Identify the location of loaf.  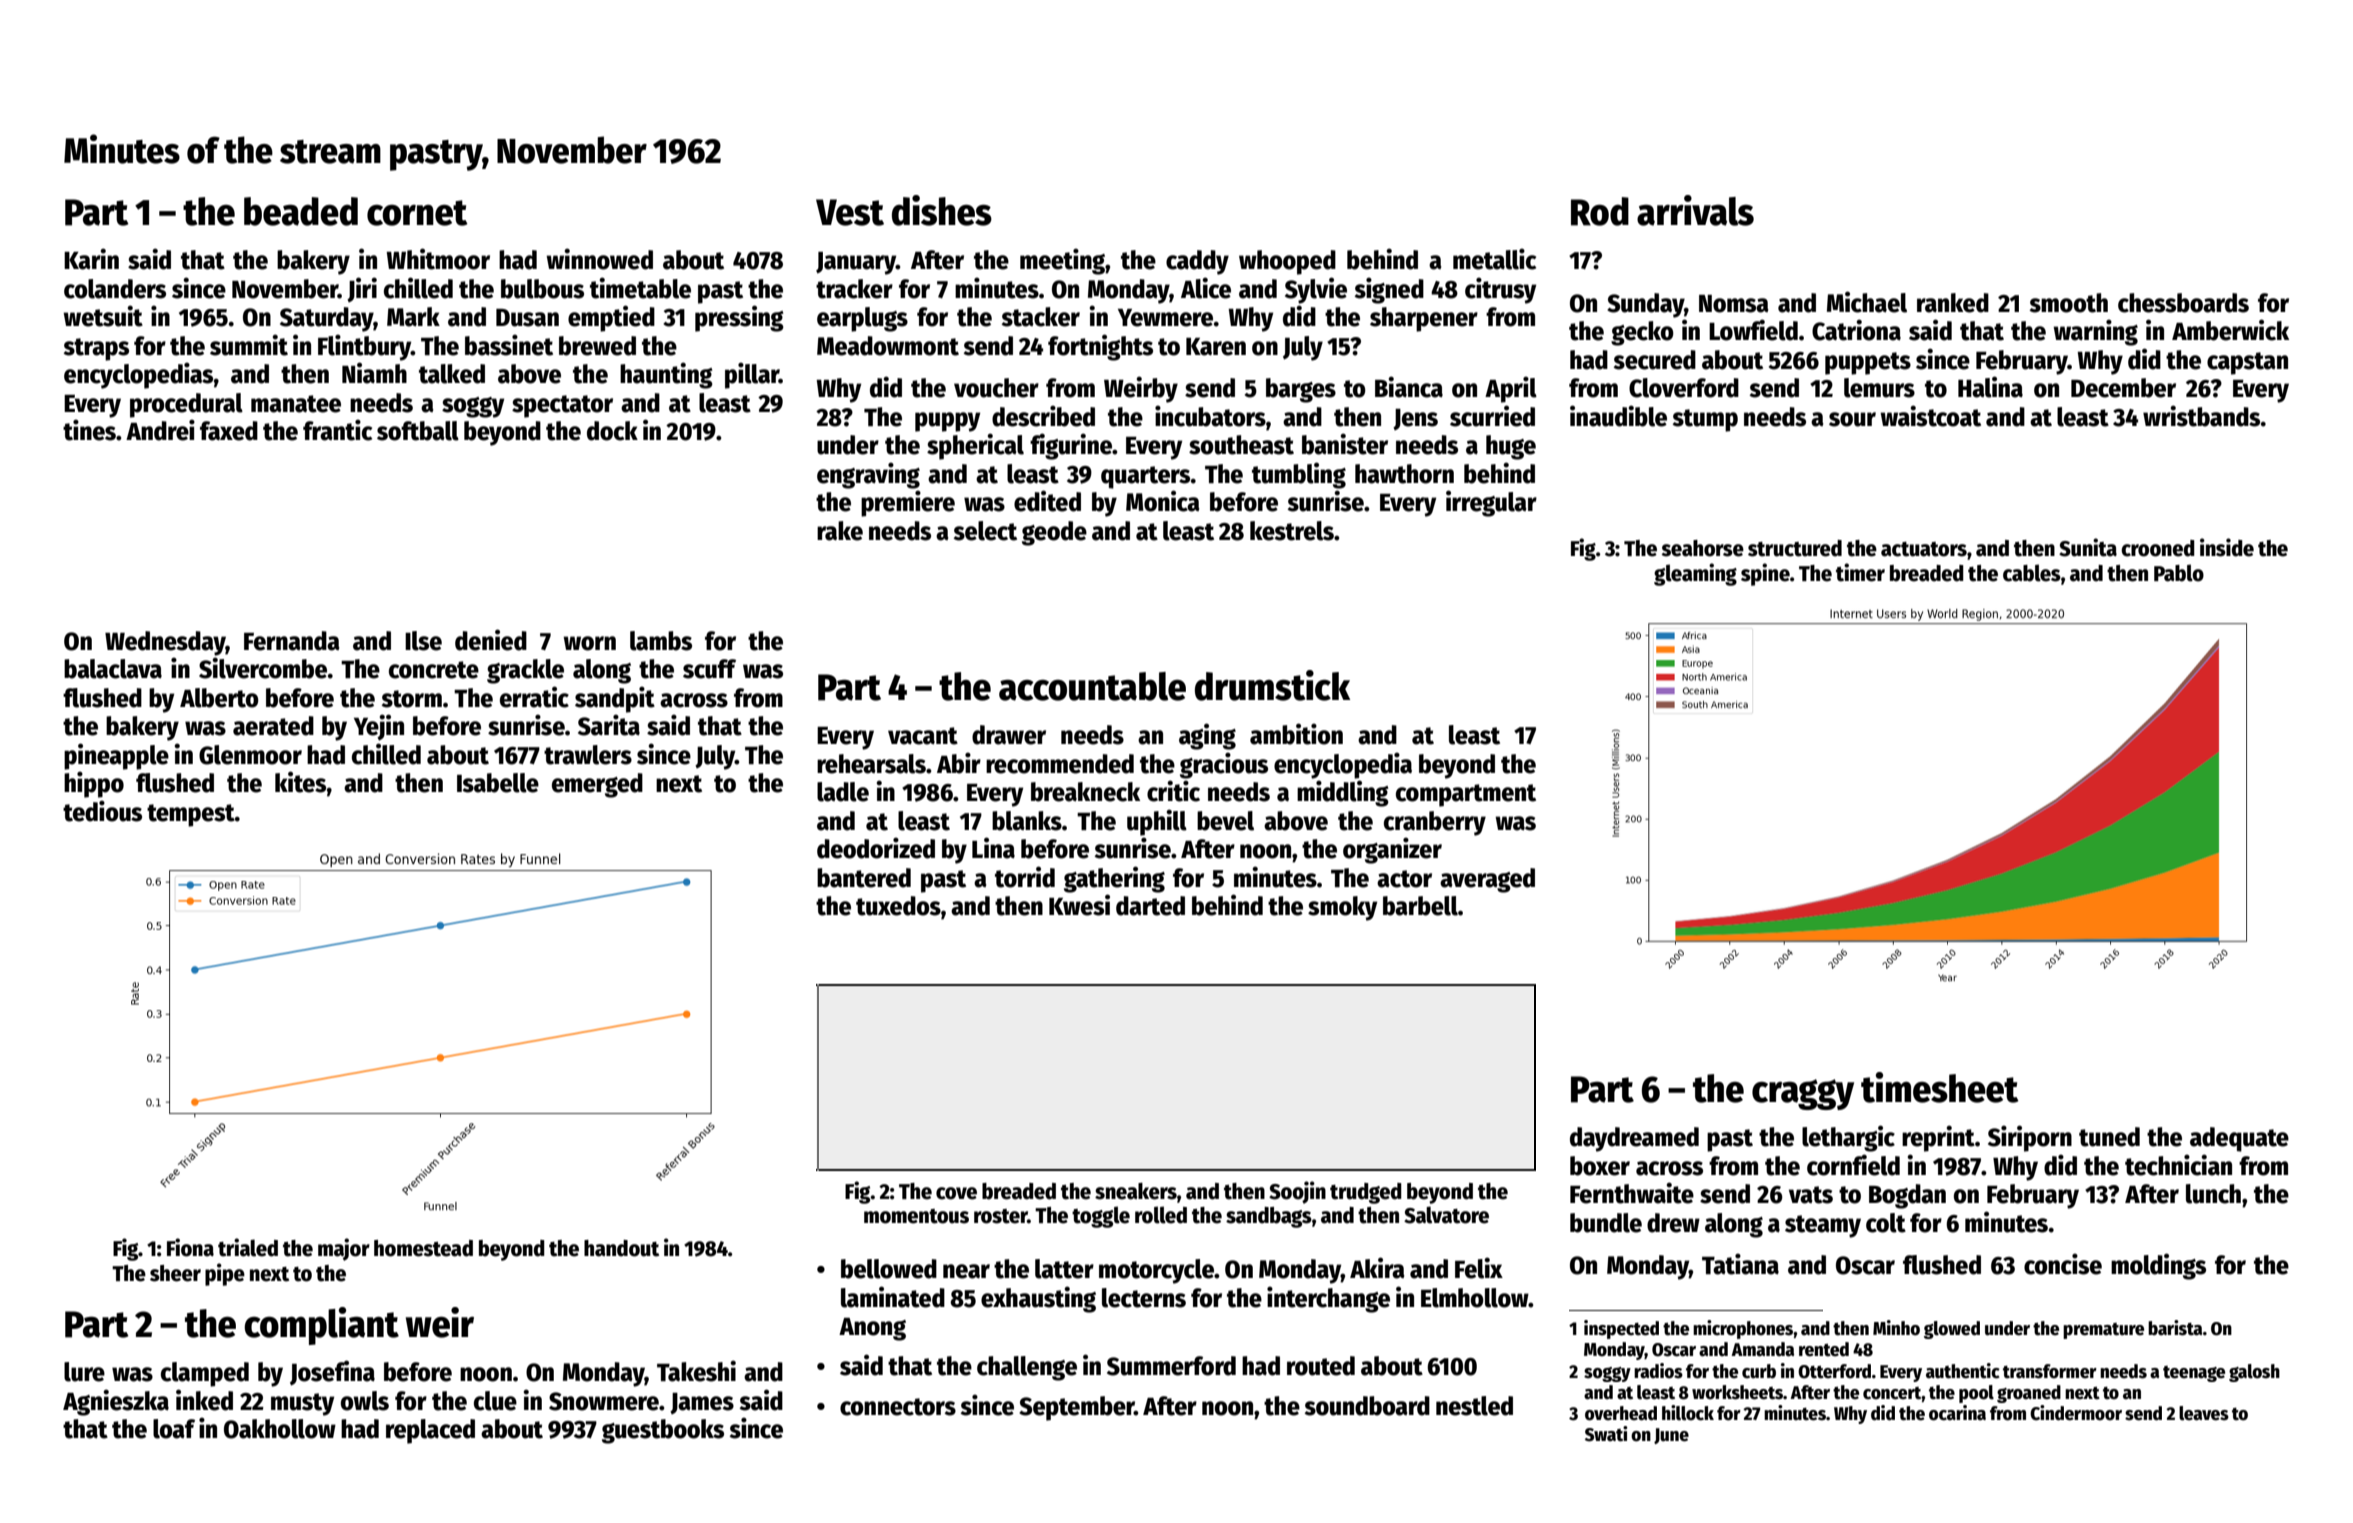
(174, 1429).
